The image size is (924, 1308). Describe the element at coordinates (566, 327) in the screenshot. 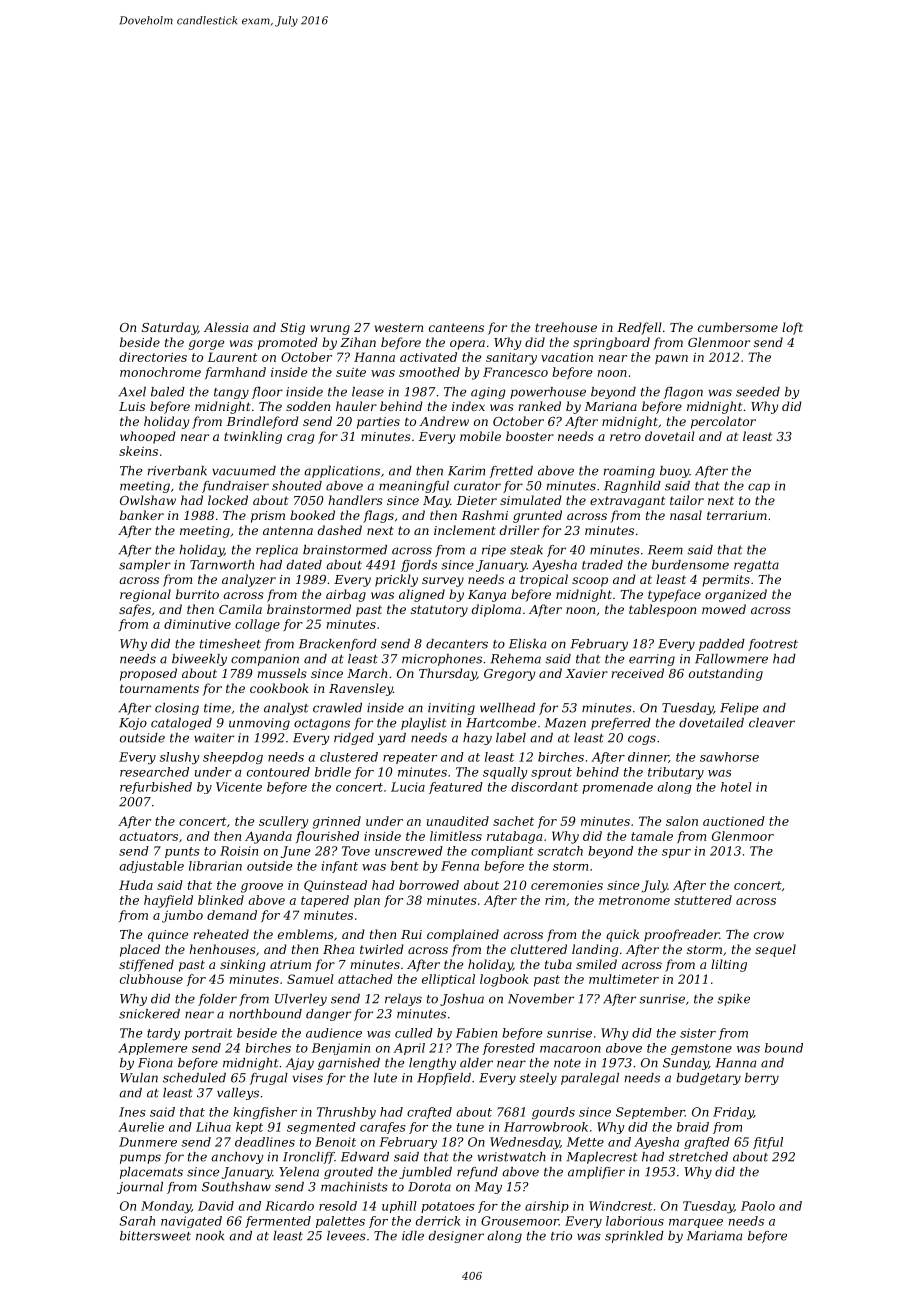

I see `treehouse` at that location.
